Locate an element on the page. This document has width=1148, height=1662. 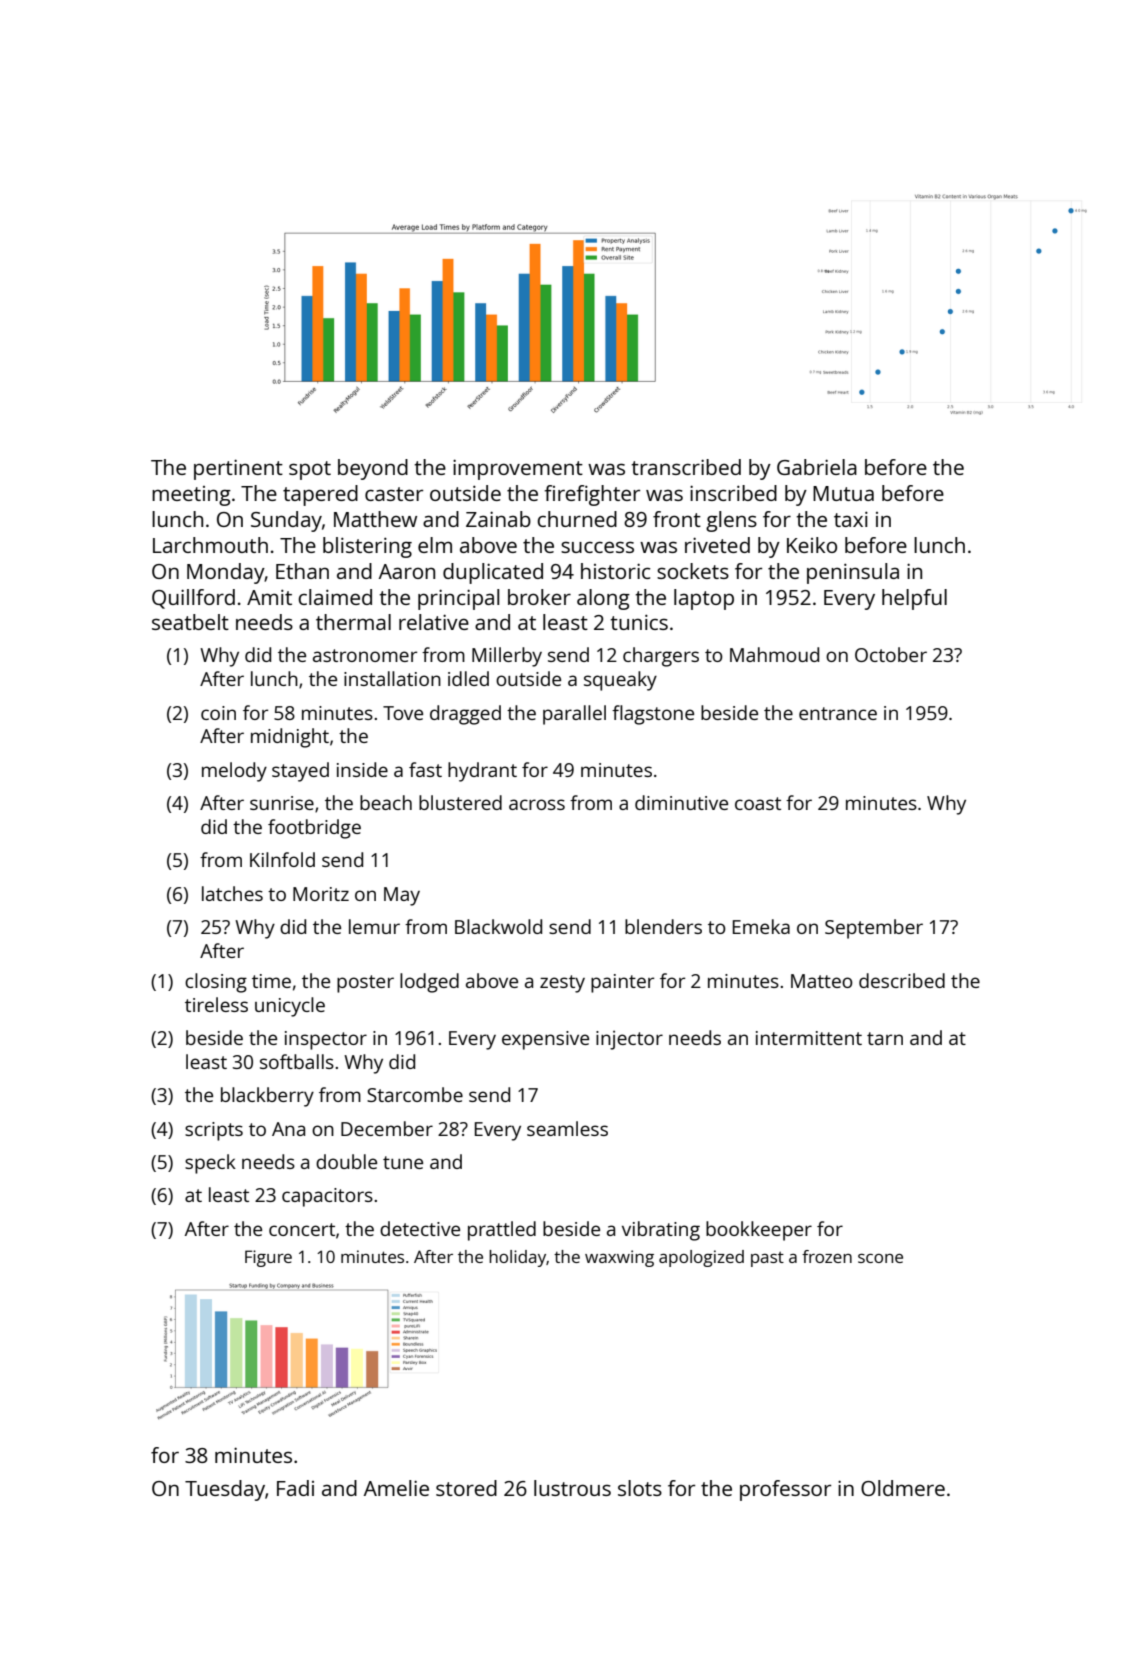
pertinent is located at coordinates (238, 469).
